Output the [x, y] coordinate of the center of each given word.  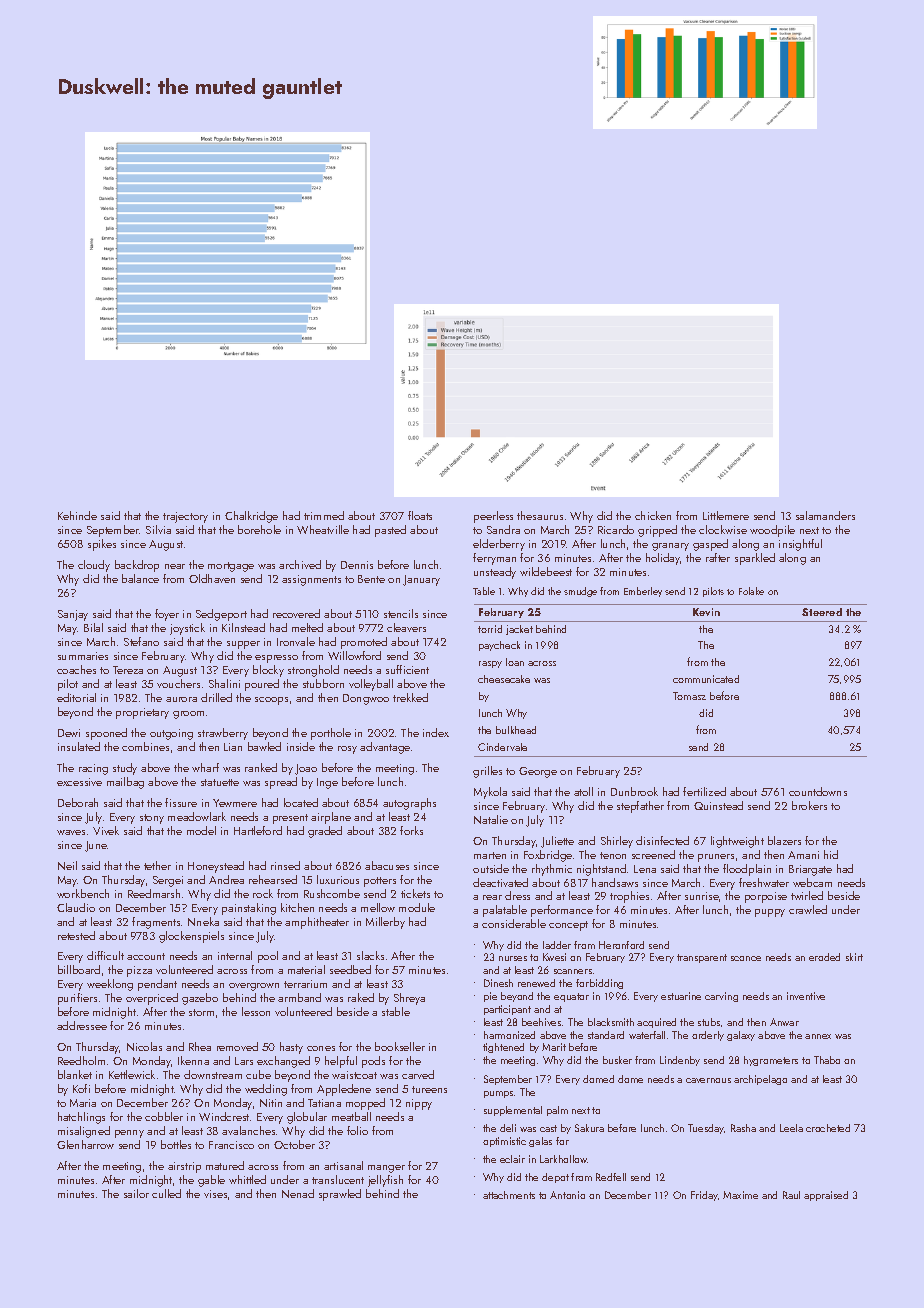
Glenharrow [85, 1144]
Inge [327, 783]
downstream [213, 1074]
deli [508, 1128]
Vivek [106, 830]
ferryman [494, 559]
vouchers [178, 683]
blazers [784, 840]
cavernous [708, 1080]
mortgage [231, 567]
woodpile [772, 531]
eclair [512, 1159]
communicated [706, 679]
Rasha [743, 1128]
